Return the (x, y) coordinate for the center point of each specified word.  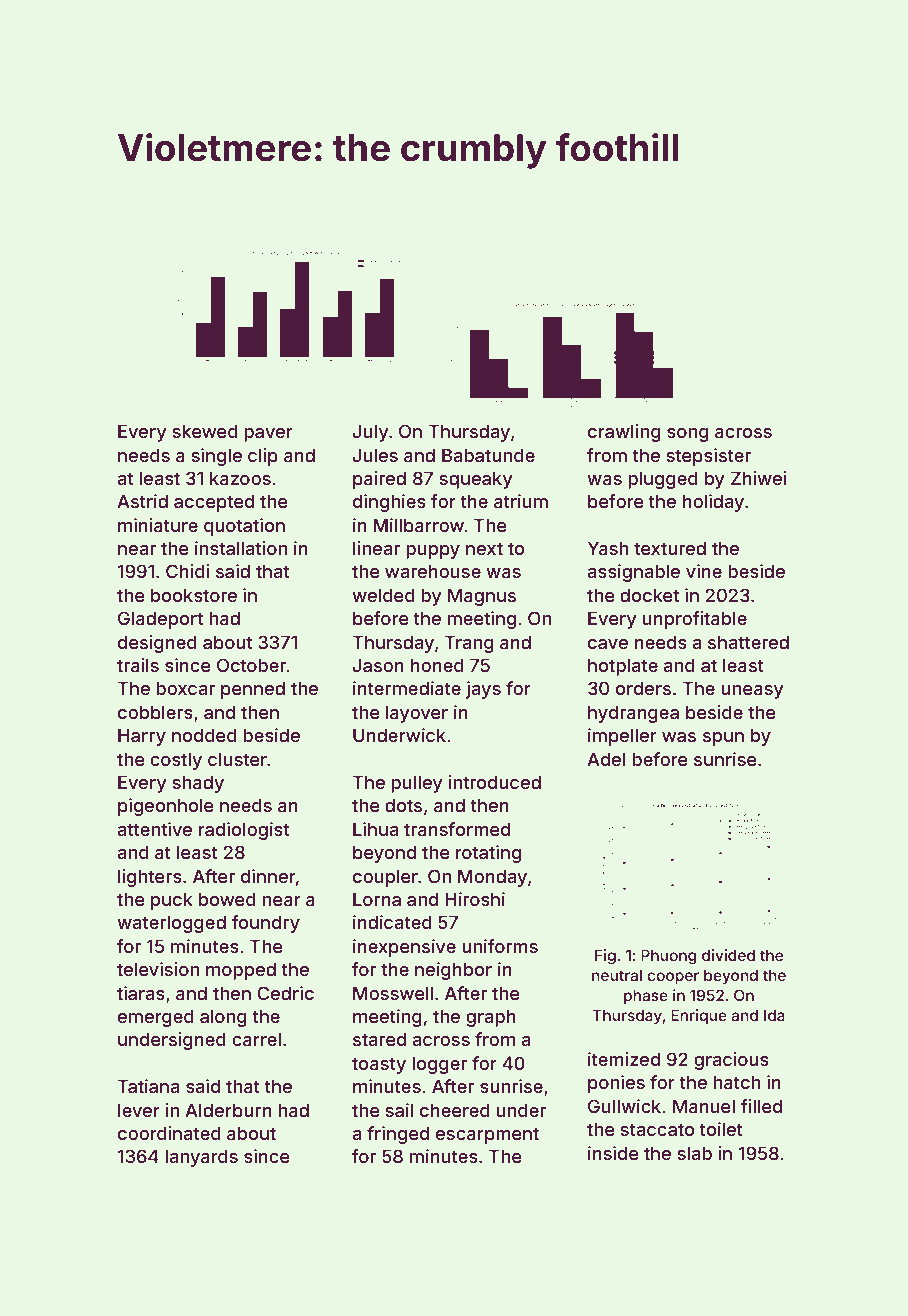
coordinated (169, 1133)
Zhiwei (759, 478)
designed (157, 644)
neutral (617, 975)
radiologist (244, 831)
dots (403, 805)
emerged (156, 1018)
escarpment (487, 1135)
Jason (378, 665)
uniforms (500, 946)
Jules (375, 455)
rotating (488, 854)
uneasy (752, 692)
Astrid (142, 501)
